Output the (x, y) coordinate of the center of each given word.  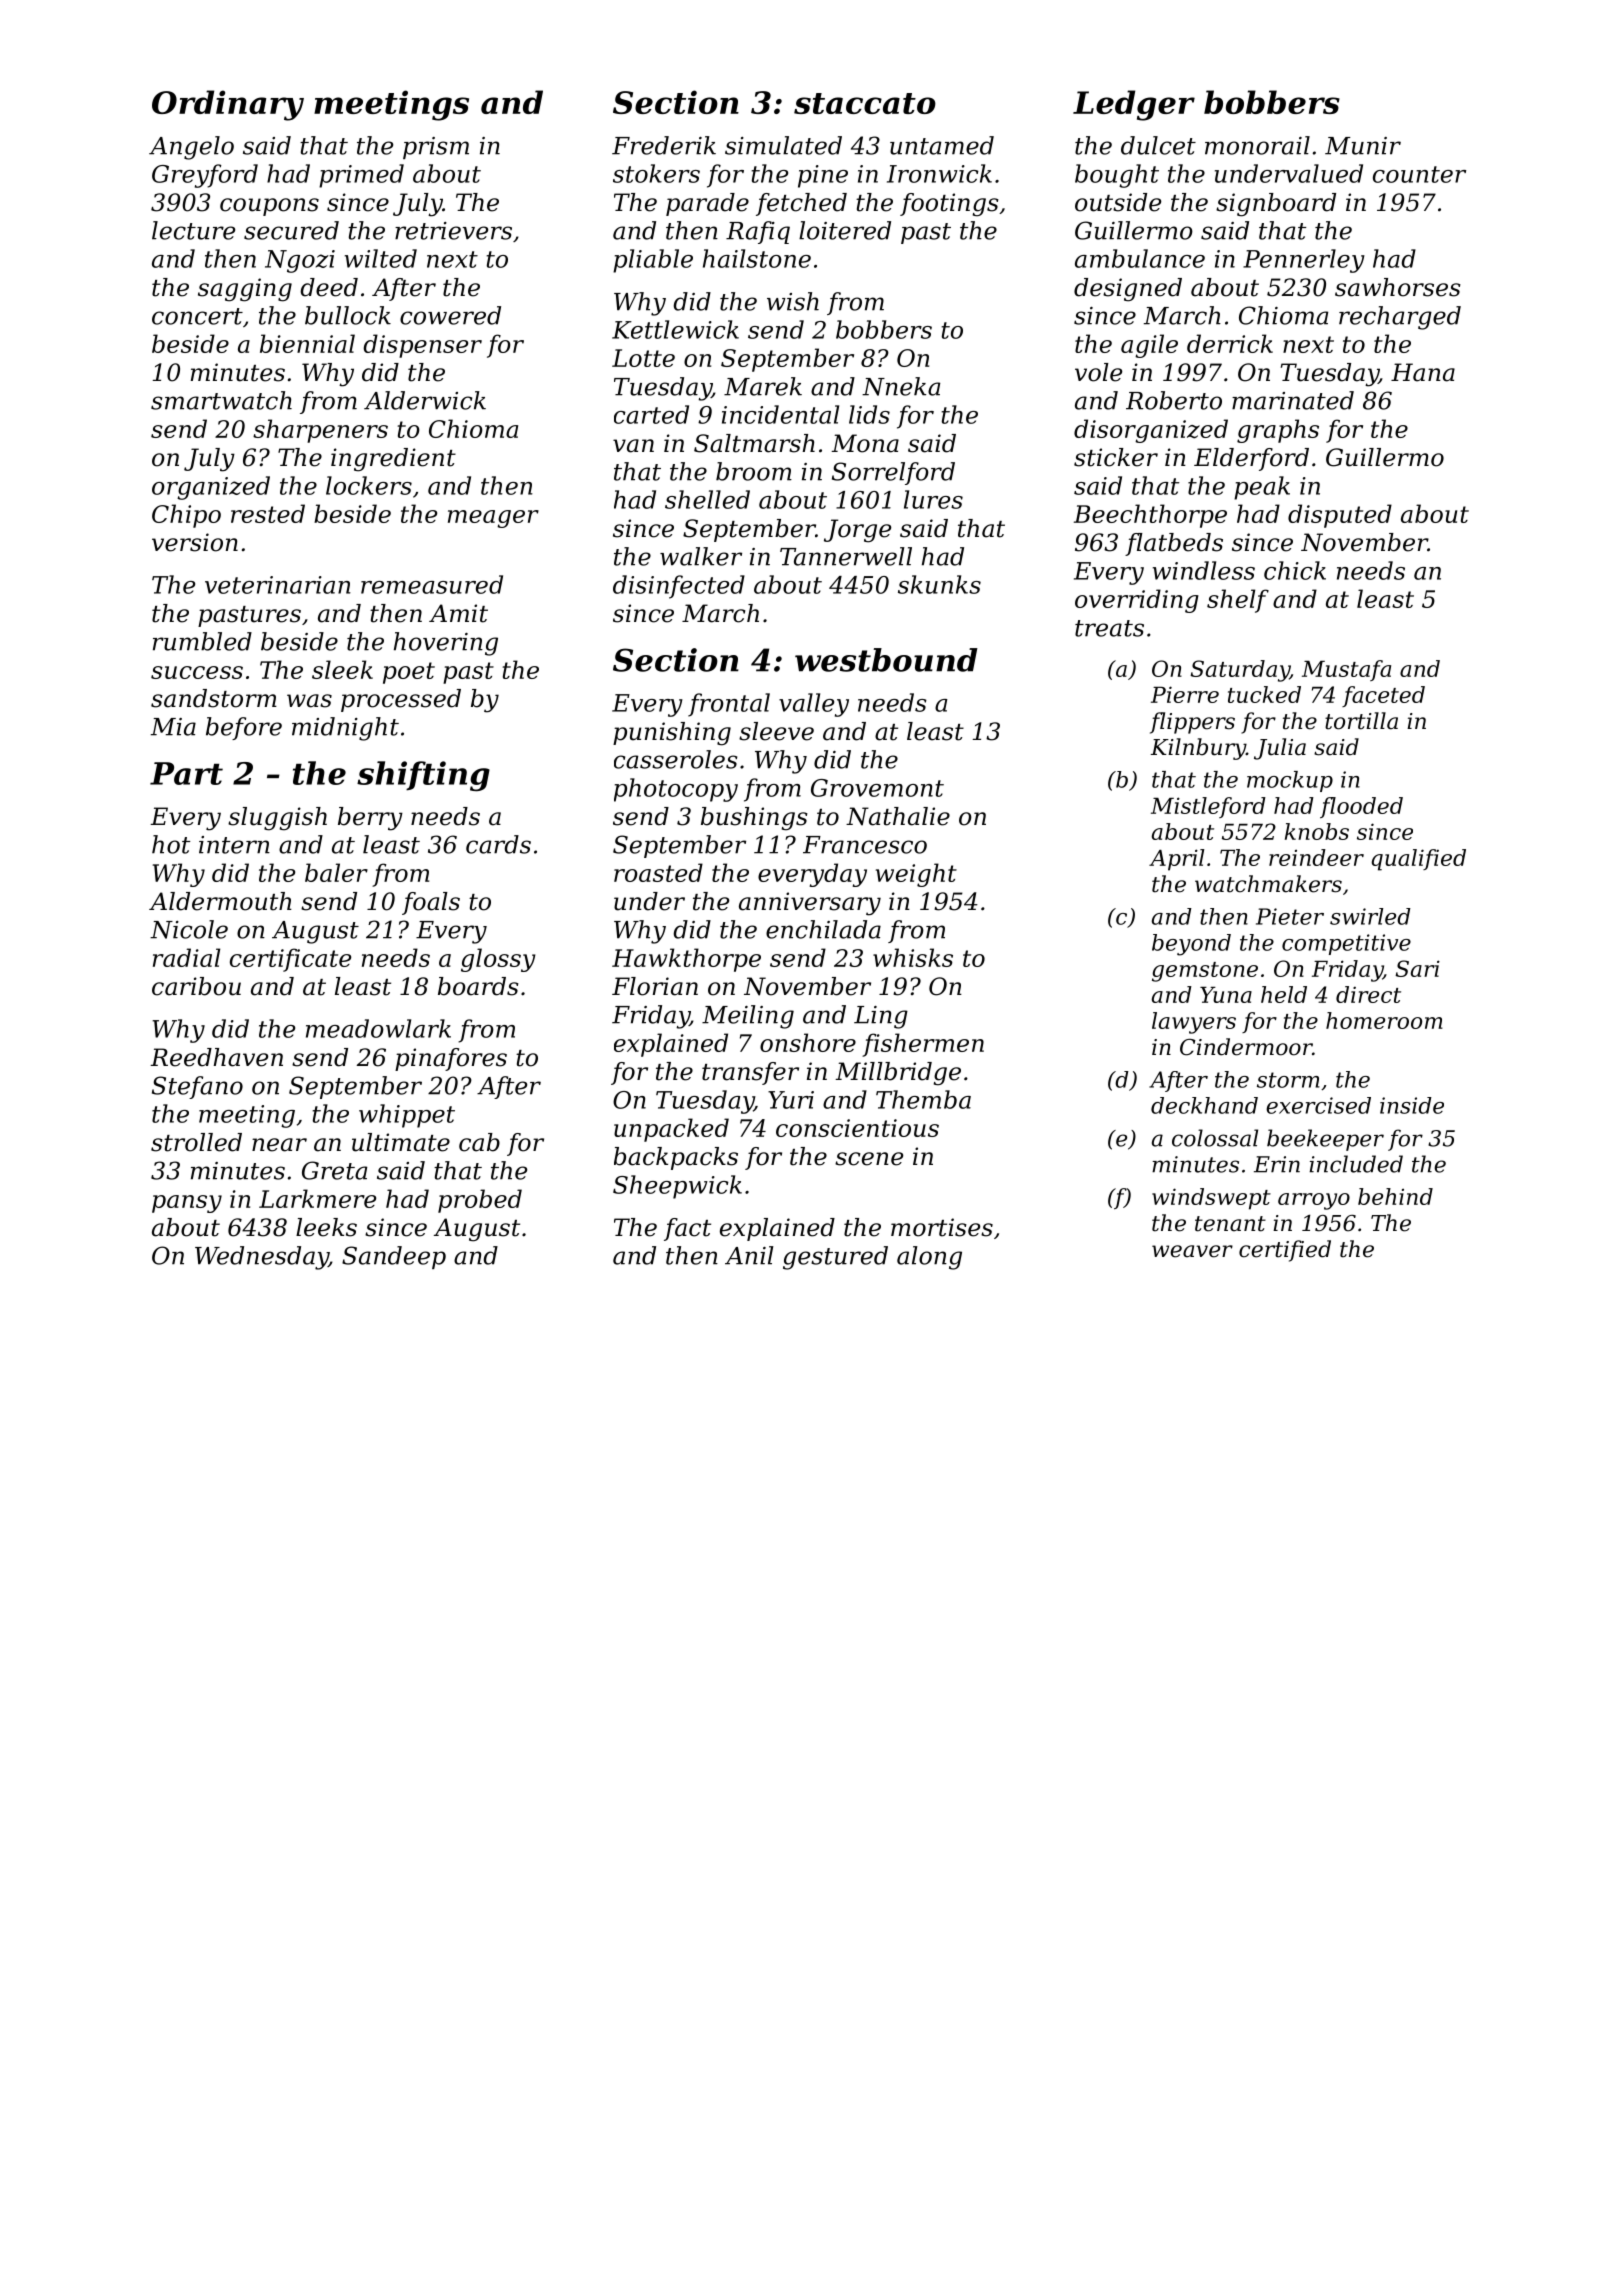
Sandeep (394, 1257)
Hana (1423, 372)
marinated (1293, 400)
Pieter (1290, 916)
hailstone (757, 258)
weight (916, 875)
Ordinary (228, 105)
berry (370, 819)
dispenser (422, 346)
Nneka (901, 386)
